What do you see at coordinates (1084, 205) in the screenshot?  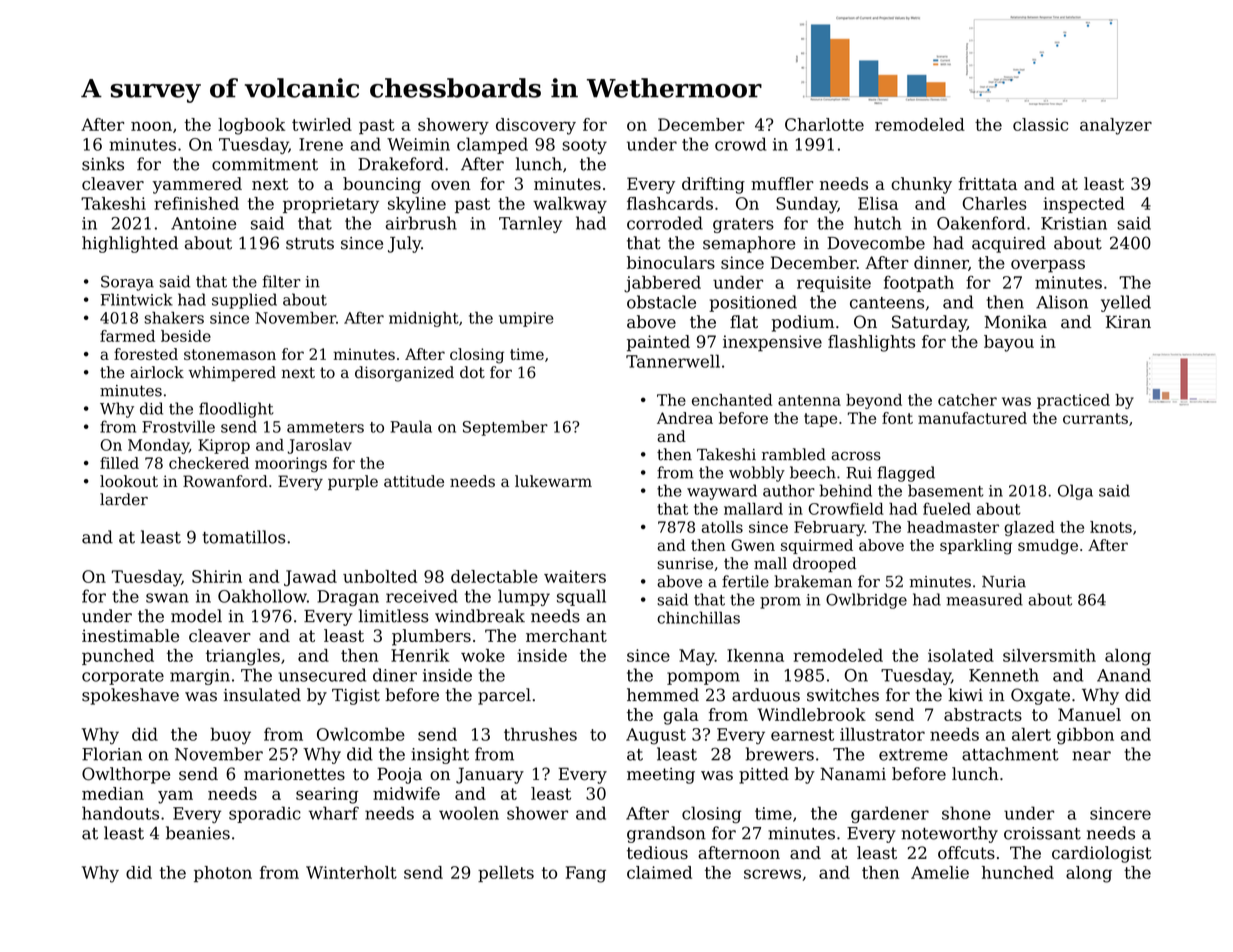 I see `inspected` at bounding box center [1084, 205].
